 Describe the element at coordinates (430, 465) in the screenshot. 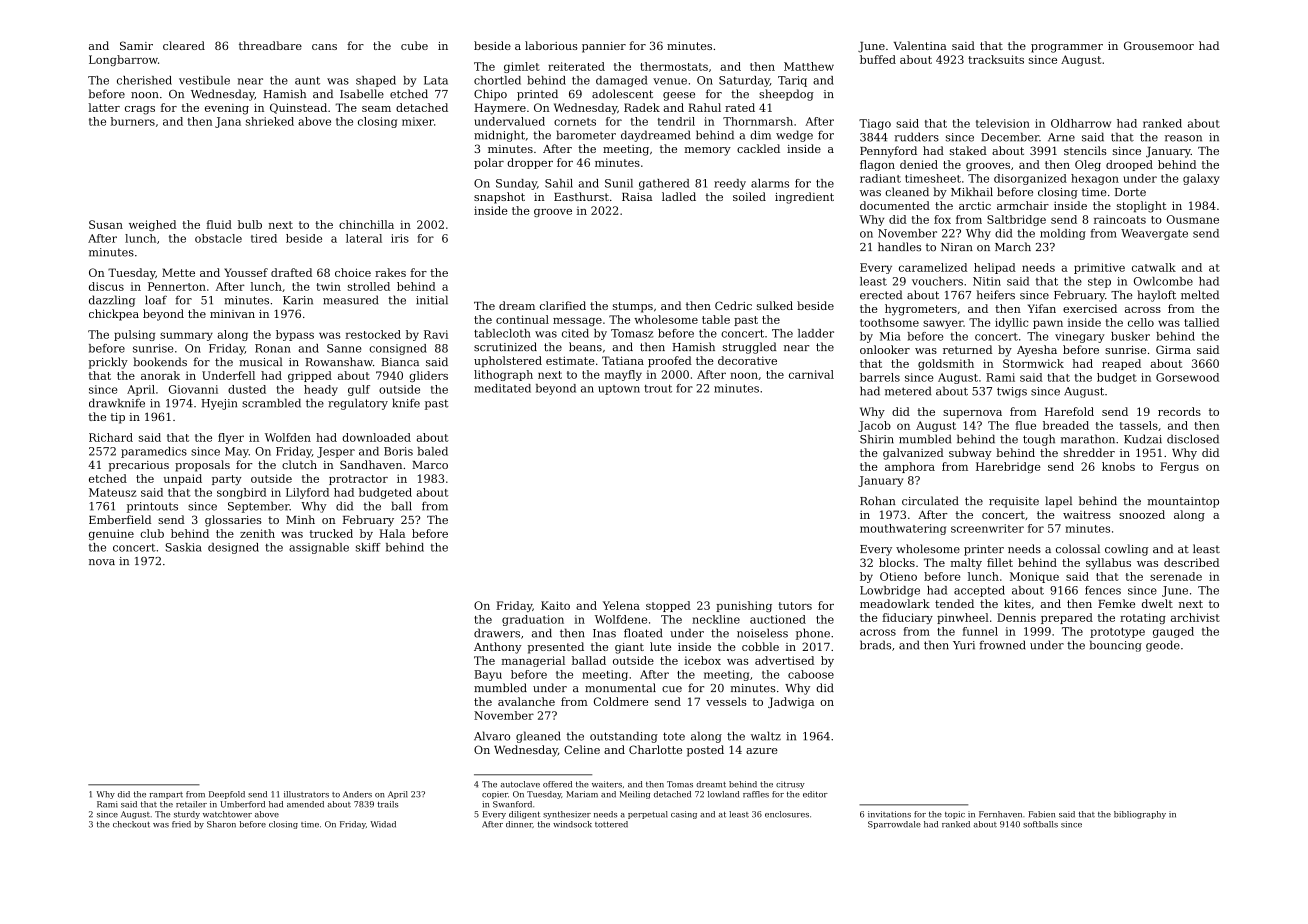

I see `Marco` at that location.
